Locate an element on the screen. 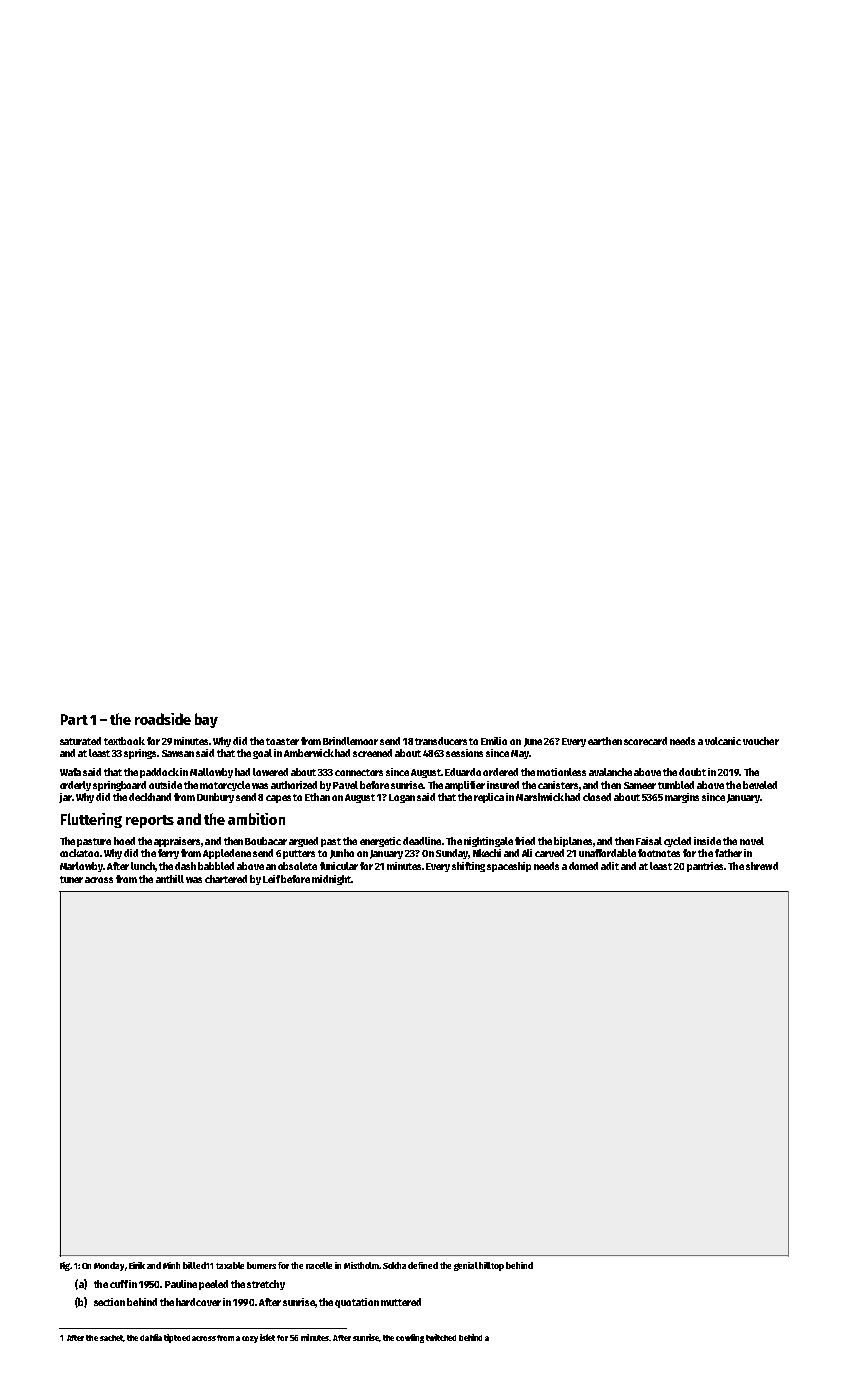 The height and width of the screenshot is (1400, 849). shrewd is located at coordinates (762, 866).
